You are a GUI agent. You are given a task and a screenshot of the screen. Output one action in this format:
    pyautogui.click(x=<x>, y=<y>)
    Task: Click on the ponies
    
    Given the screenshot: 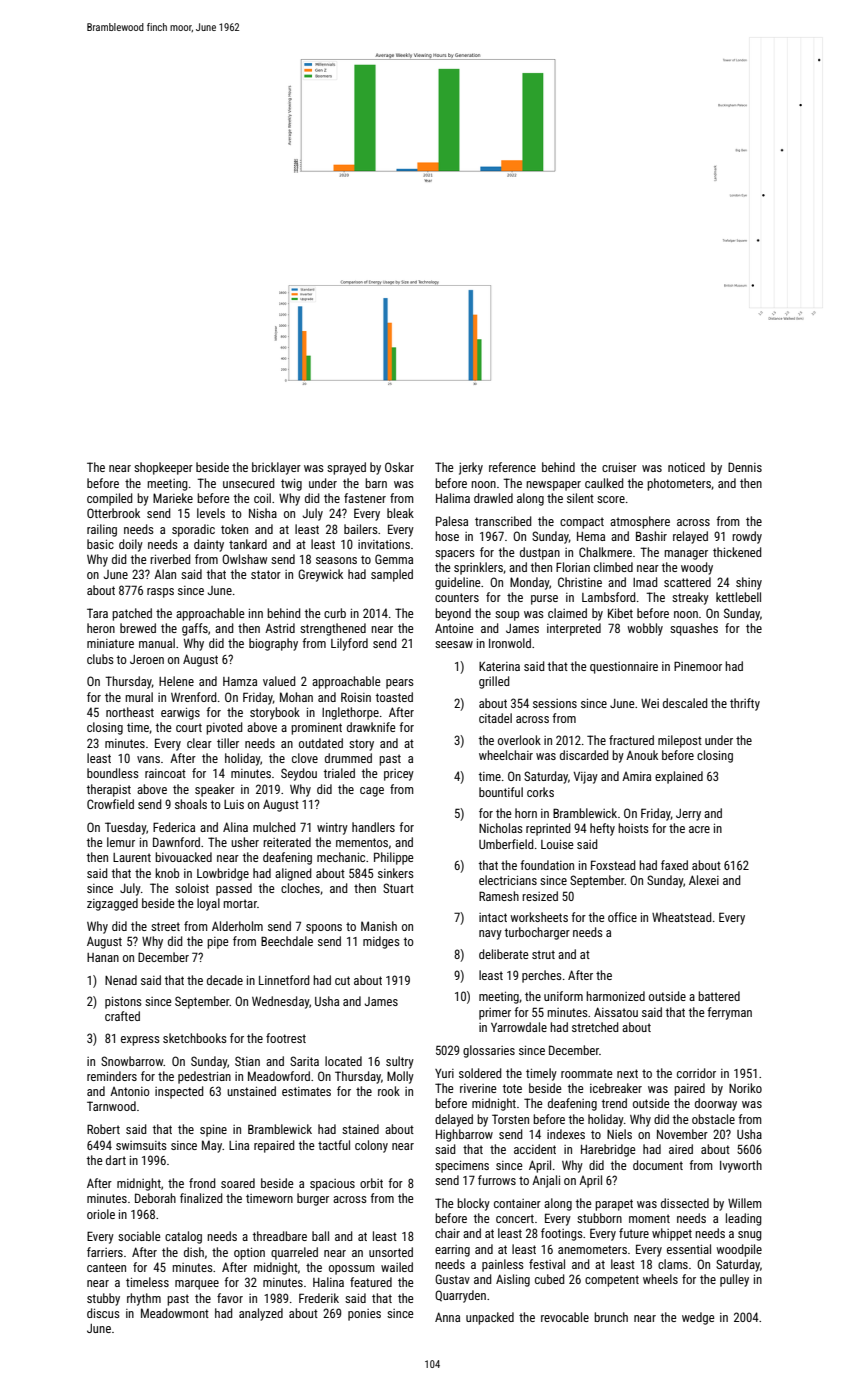 What is the action you would take?
    pyautogui.click(x=364, y=1315)
